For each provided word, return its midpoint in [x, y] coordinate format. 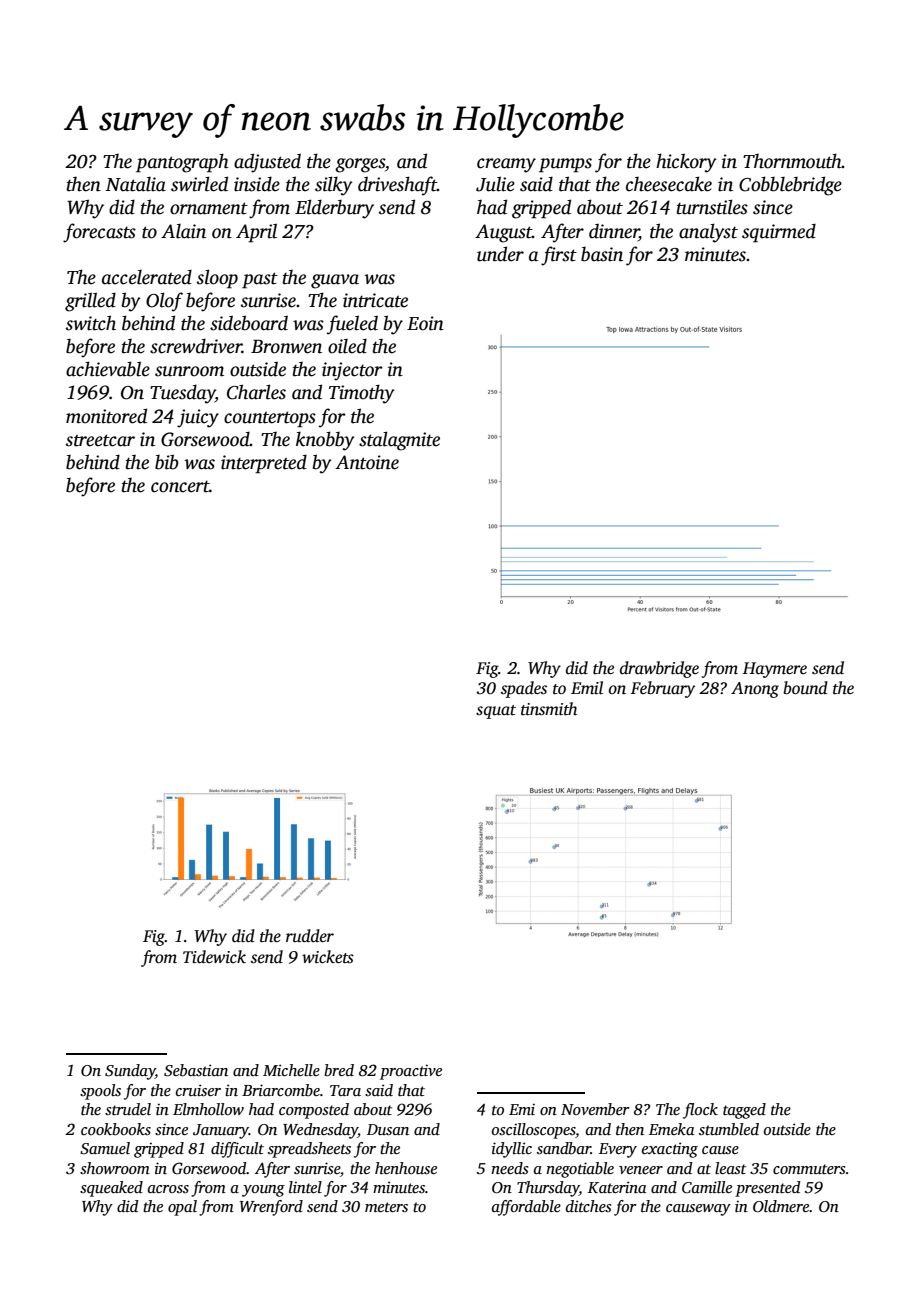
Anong [755, 690]
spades [524, 689]
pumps [565, 165]
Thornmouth [792, 161]
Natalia [135, 184]
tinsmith [549, 709]
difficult [237, 1150]
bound [805, 688]
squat [496, 712]
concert [180, 487]
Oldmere [781, 1206]
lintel [305, 1187]
